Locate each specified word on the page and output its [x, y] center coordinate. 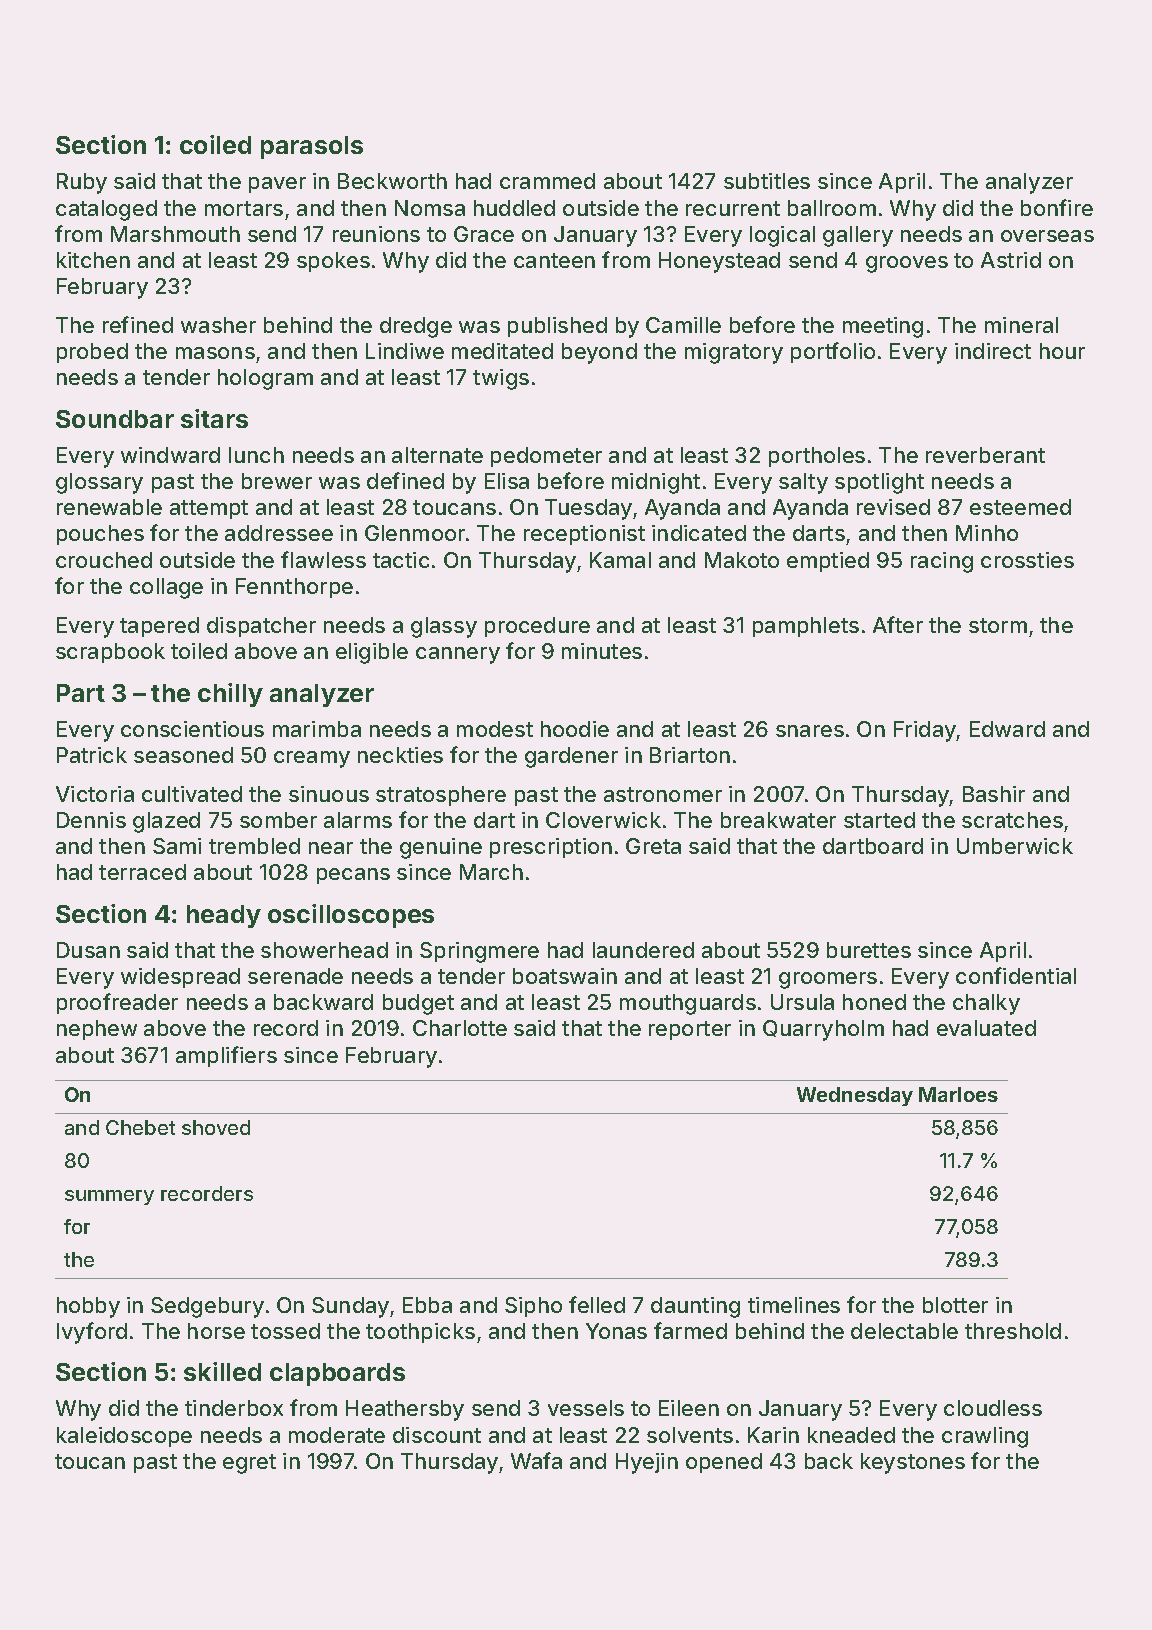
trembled [254, 846]
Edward [1007, 729]
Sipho [533, 1307]
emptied [828, 562]
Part [81, 693]
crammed [547, 181]
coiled [215, 144]
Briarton [690, 755]
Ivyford [92, 1333]
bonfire [1057, 207]
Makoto [742, 560]
